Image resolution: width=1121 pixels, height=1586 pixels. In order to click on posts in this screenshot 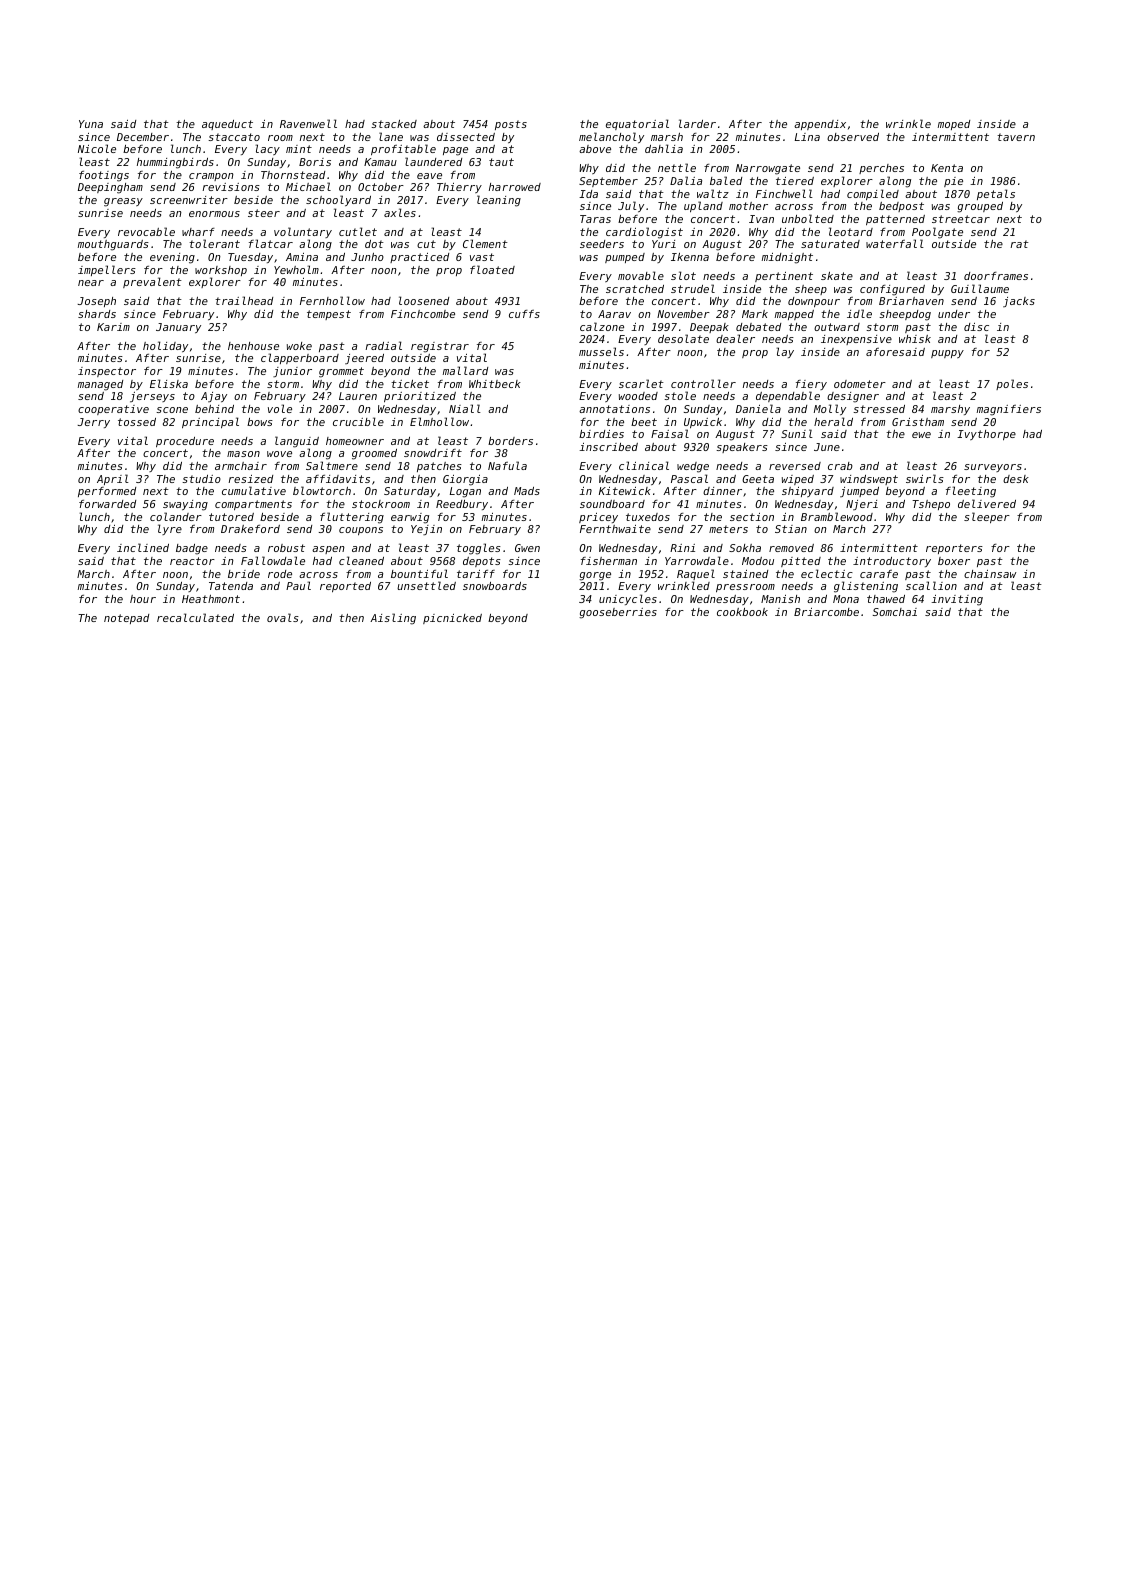, I will do `click(511, 125)`.
